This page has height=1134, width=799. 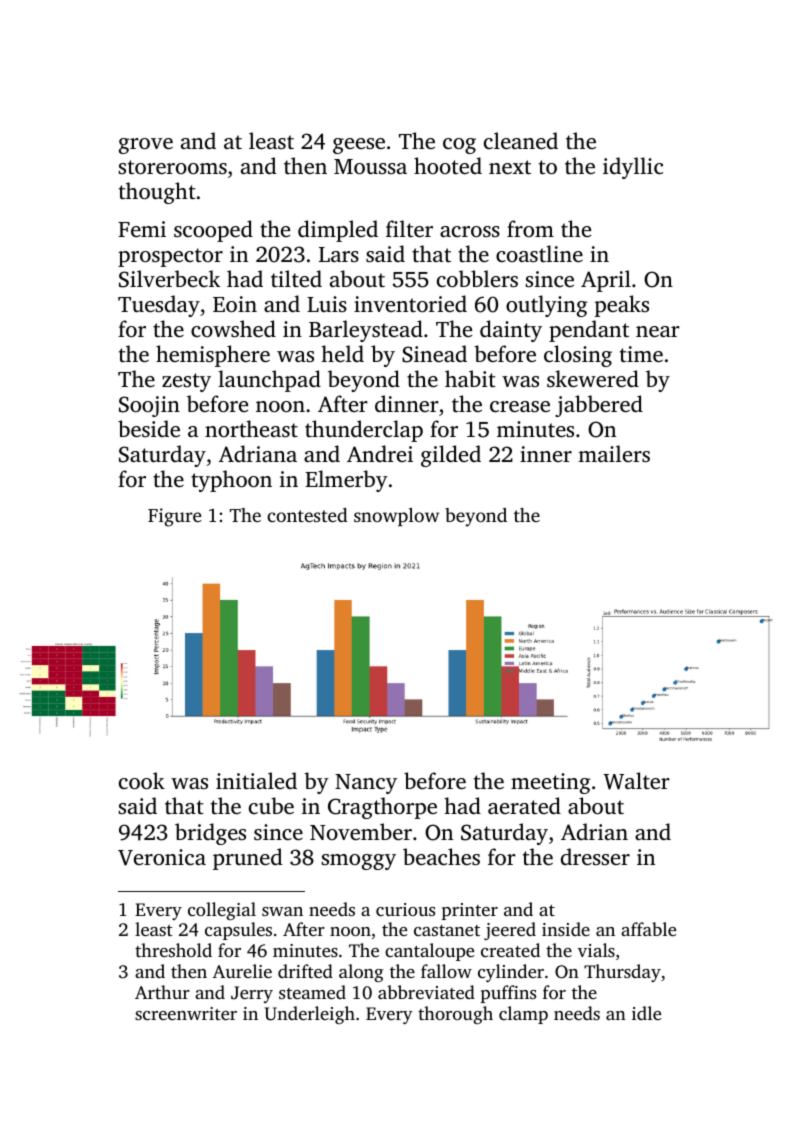 What do you see at coordinates (396, 517) in the page?
I see `snowplow` at bounding box center [396, 517].
